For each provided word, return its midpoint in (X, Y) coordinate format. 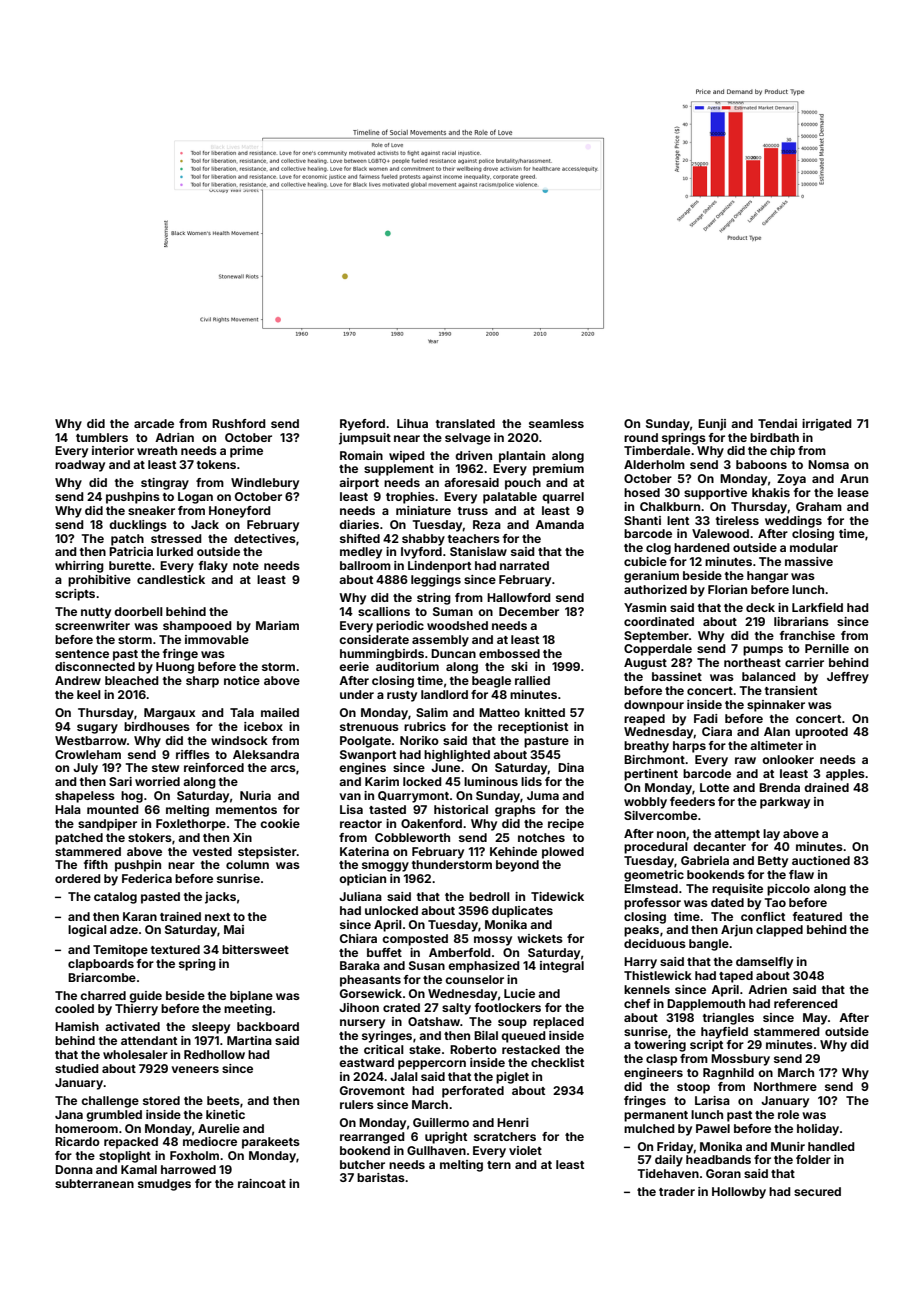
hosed (642, 492)
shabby (423, 540)
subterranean (94, 1183)
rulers (357, 1104)
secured (817, 1191)
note (246, 566)
